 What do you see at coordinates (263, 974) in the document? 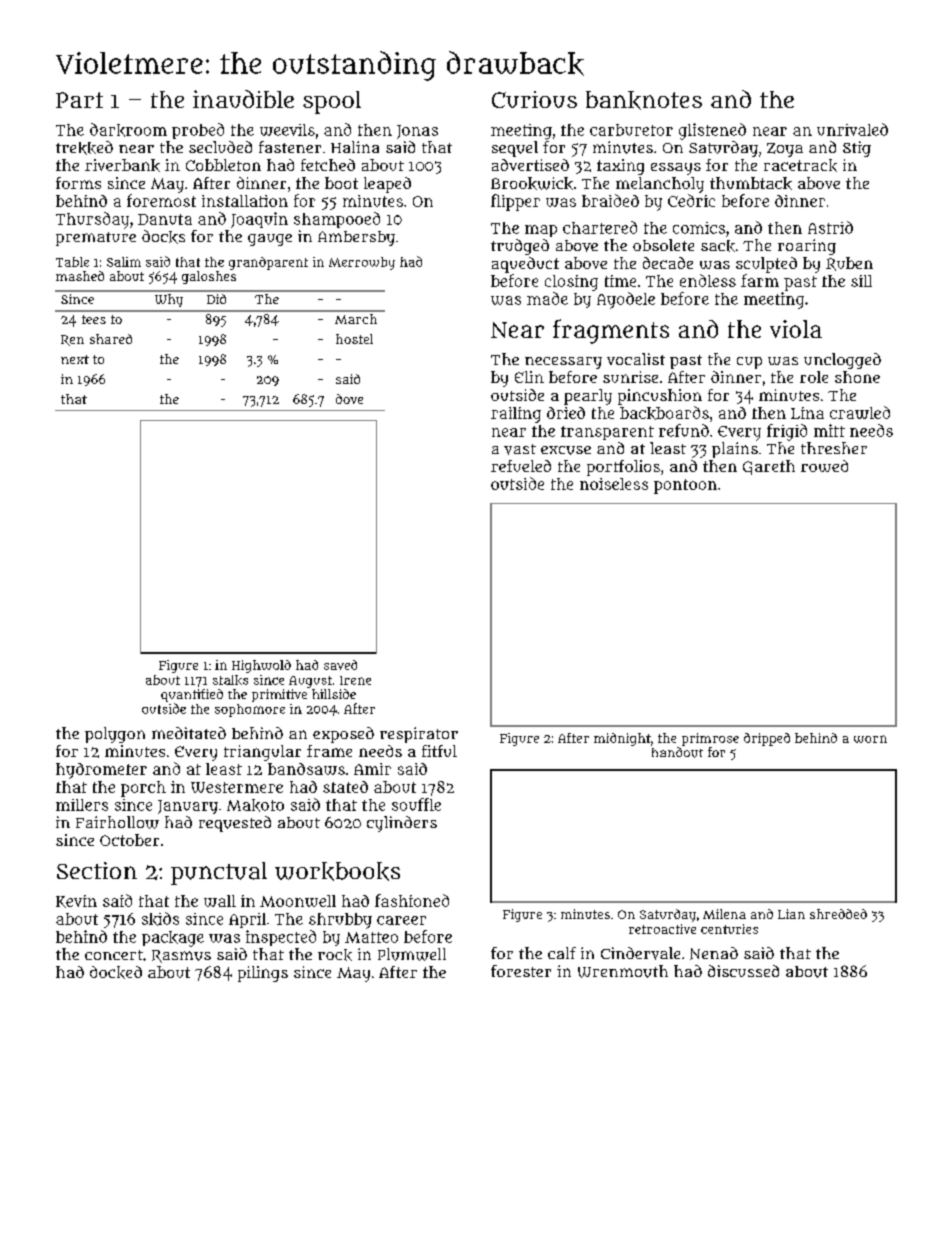
I see `pilings` at bounding box center [263, 974].
